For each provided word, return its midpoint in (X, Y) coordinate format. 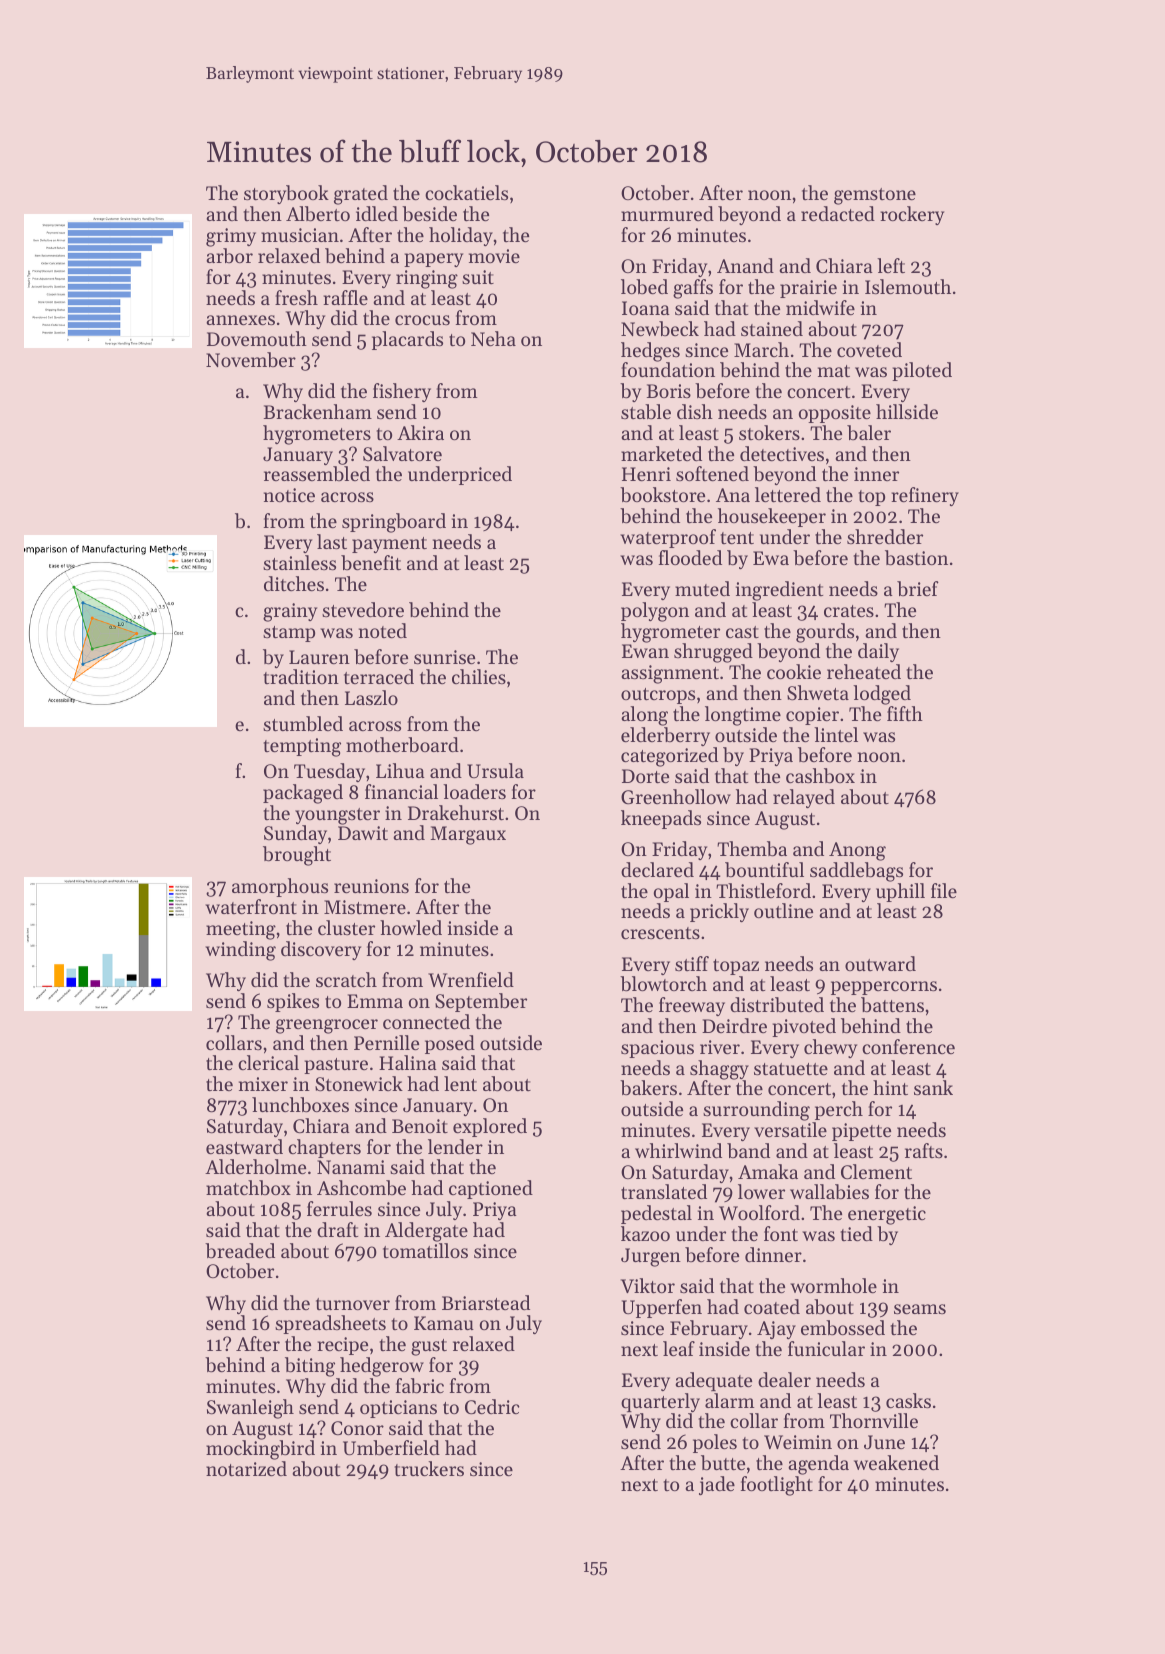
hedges (650, 352)
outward (880, 963)
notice (289, 495)
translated (664, 1191)
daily (878, 652)
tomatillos (425, 1250)
